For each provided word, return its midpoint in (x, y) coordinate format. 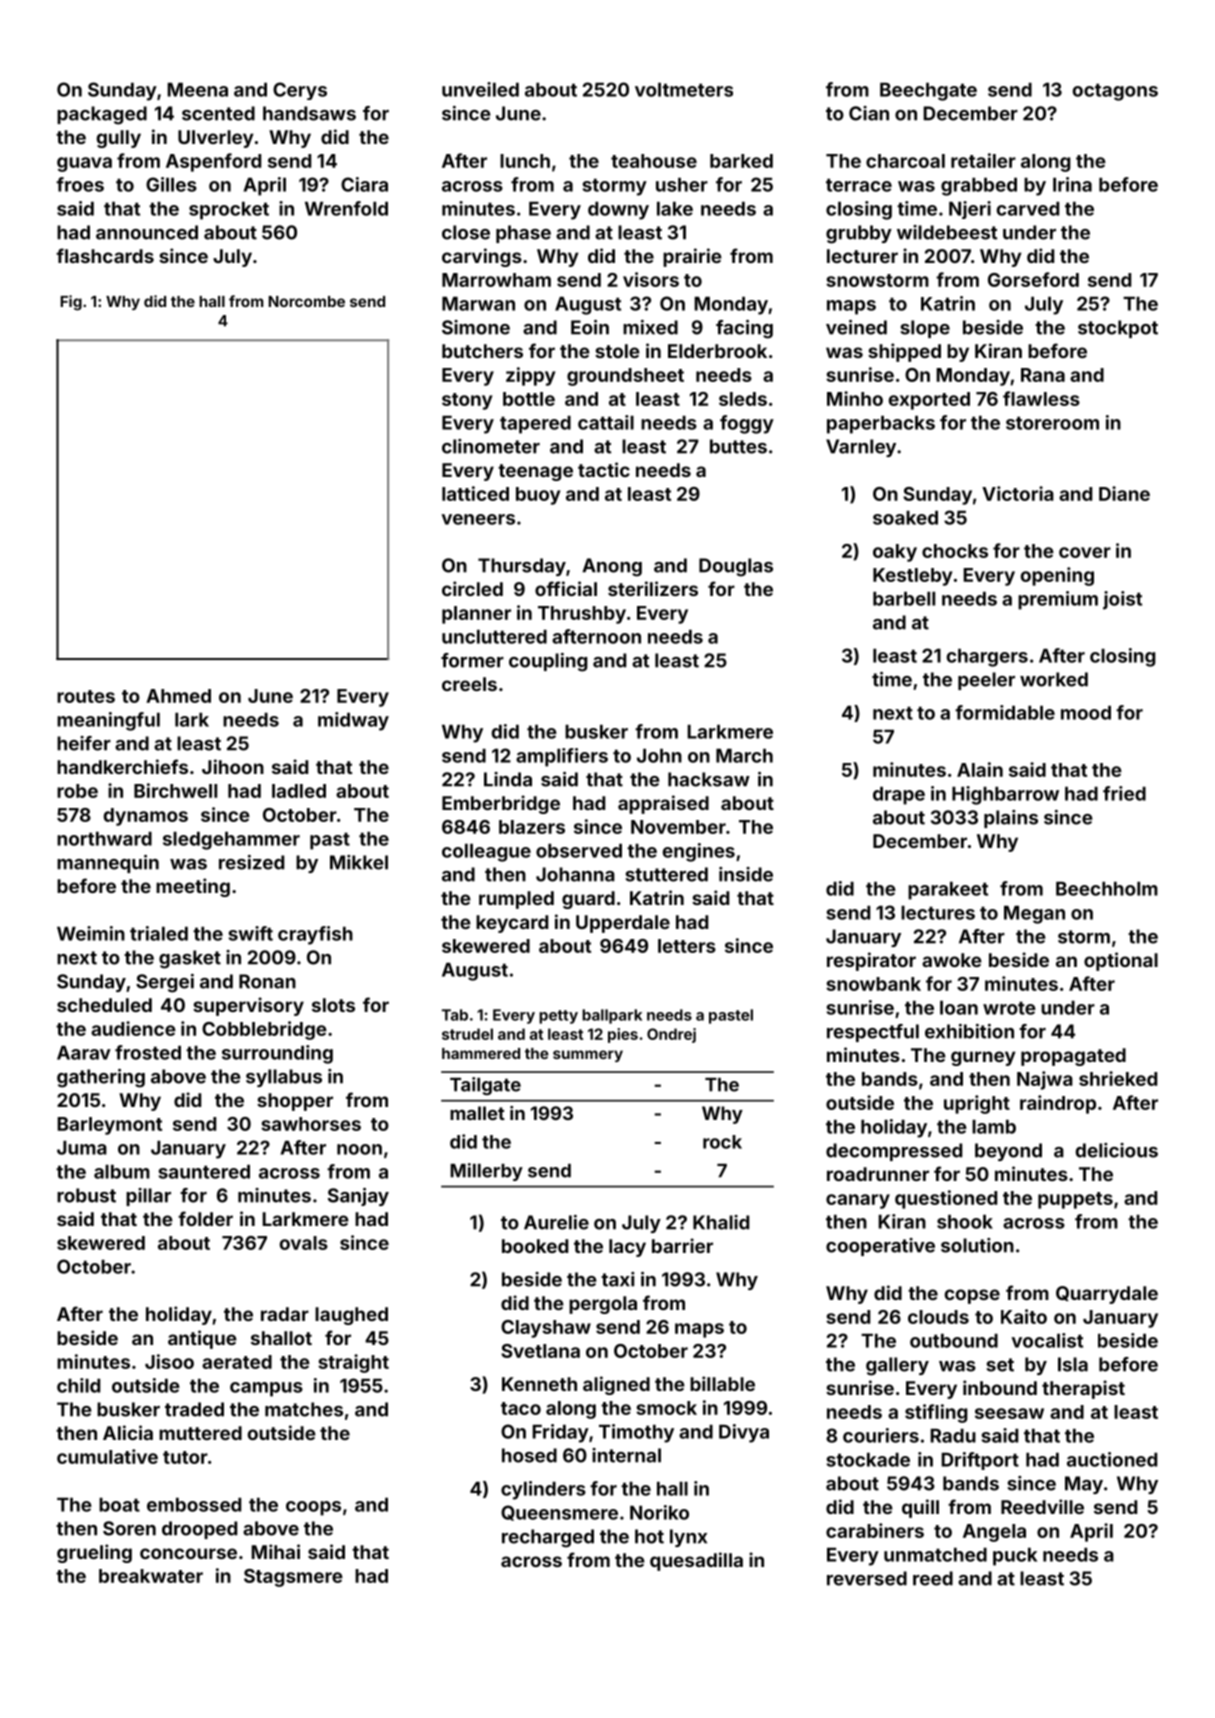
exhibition (969, 1031)
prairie (692, 257)
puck (1015, 1557)
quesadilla (696, 1561)
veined (856, 327)
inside (746, 874)
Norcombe (306, 301)
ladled (299, 791)
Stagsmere (293, 1578)
